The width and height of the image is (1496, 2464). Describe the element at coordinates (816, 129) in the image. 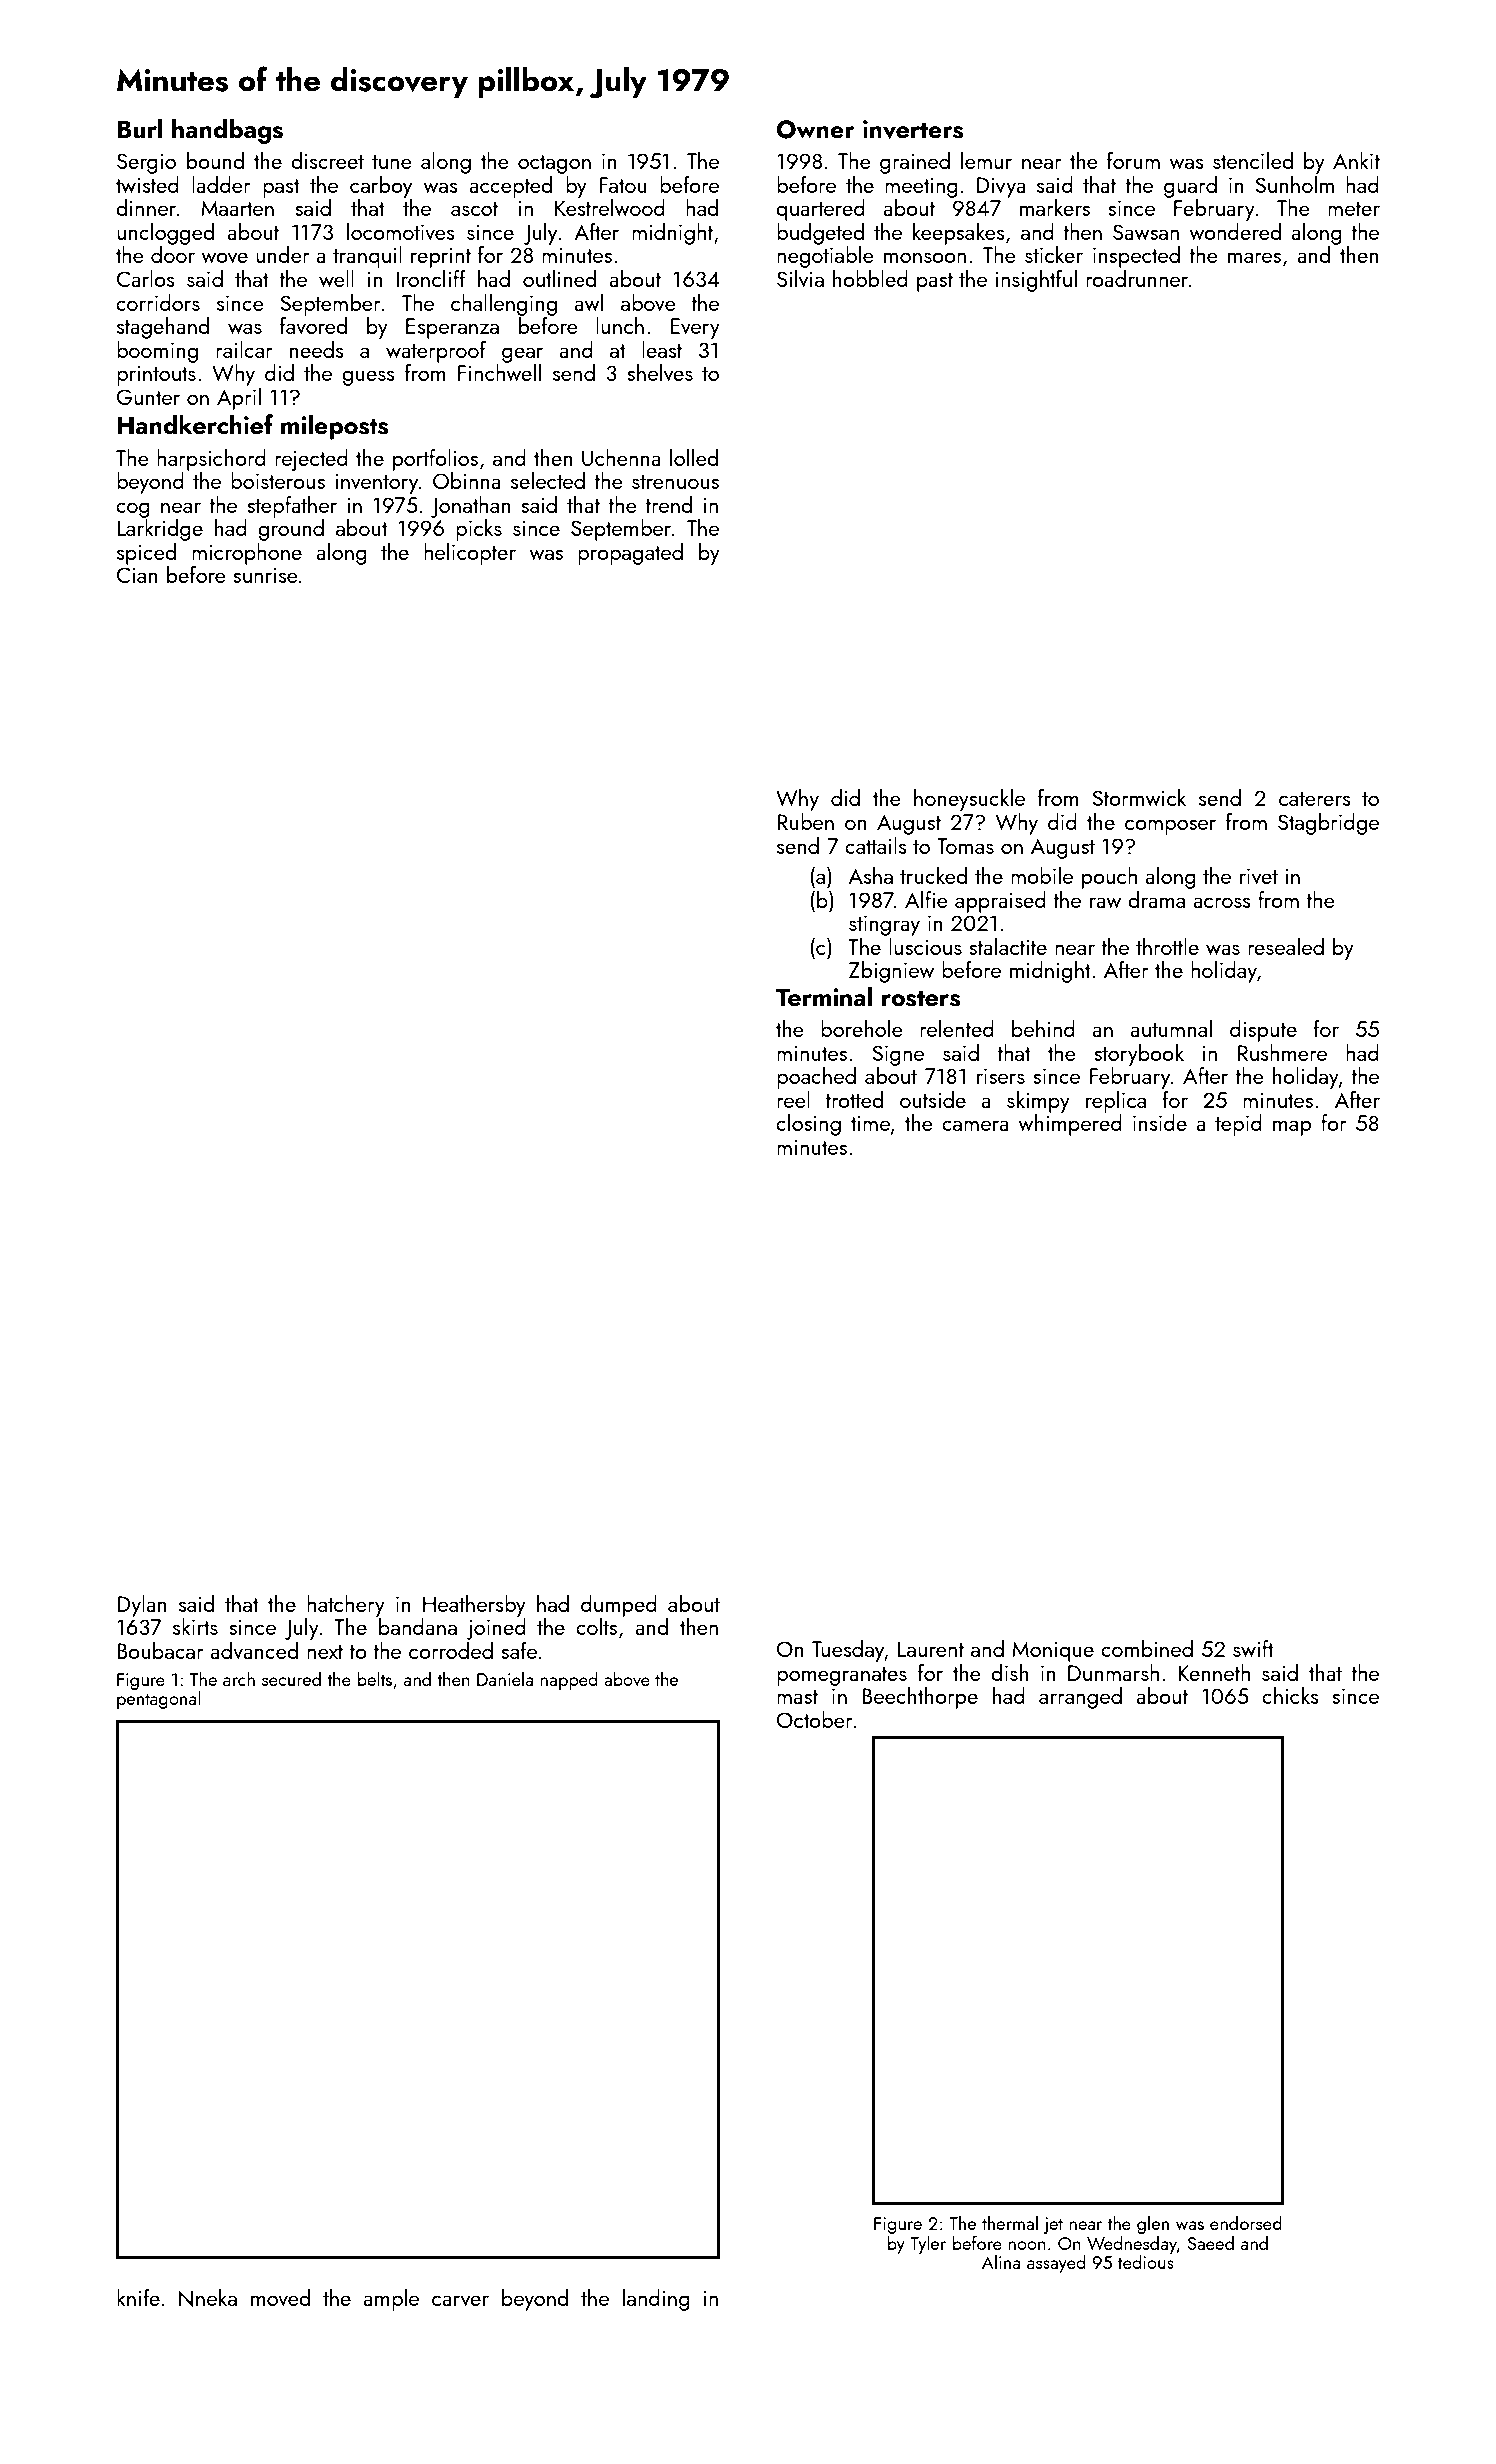

I see `Owner` at that location.
